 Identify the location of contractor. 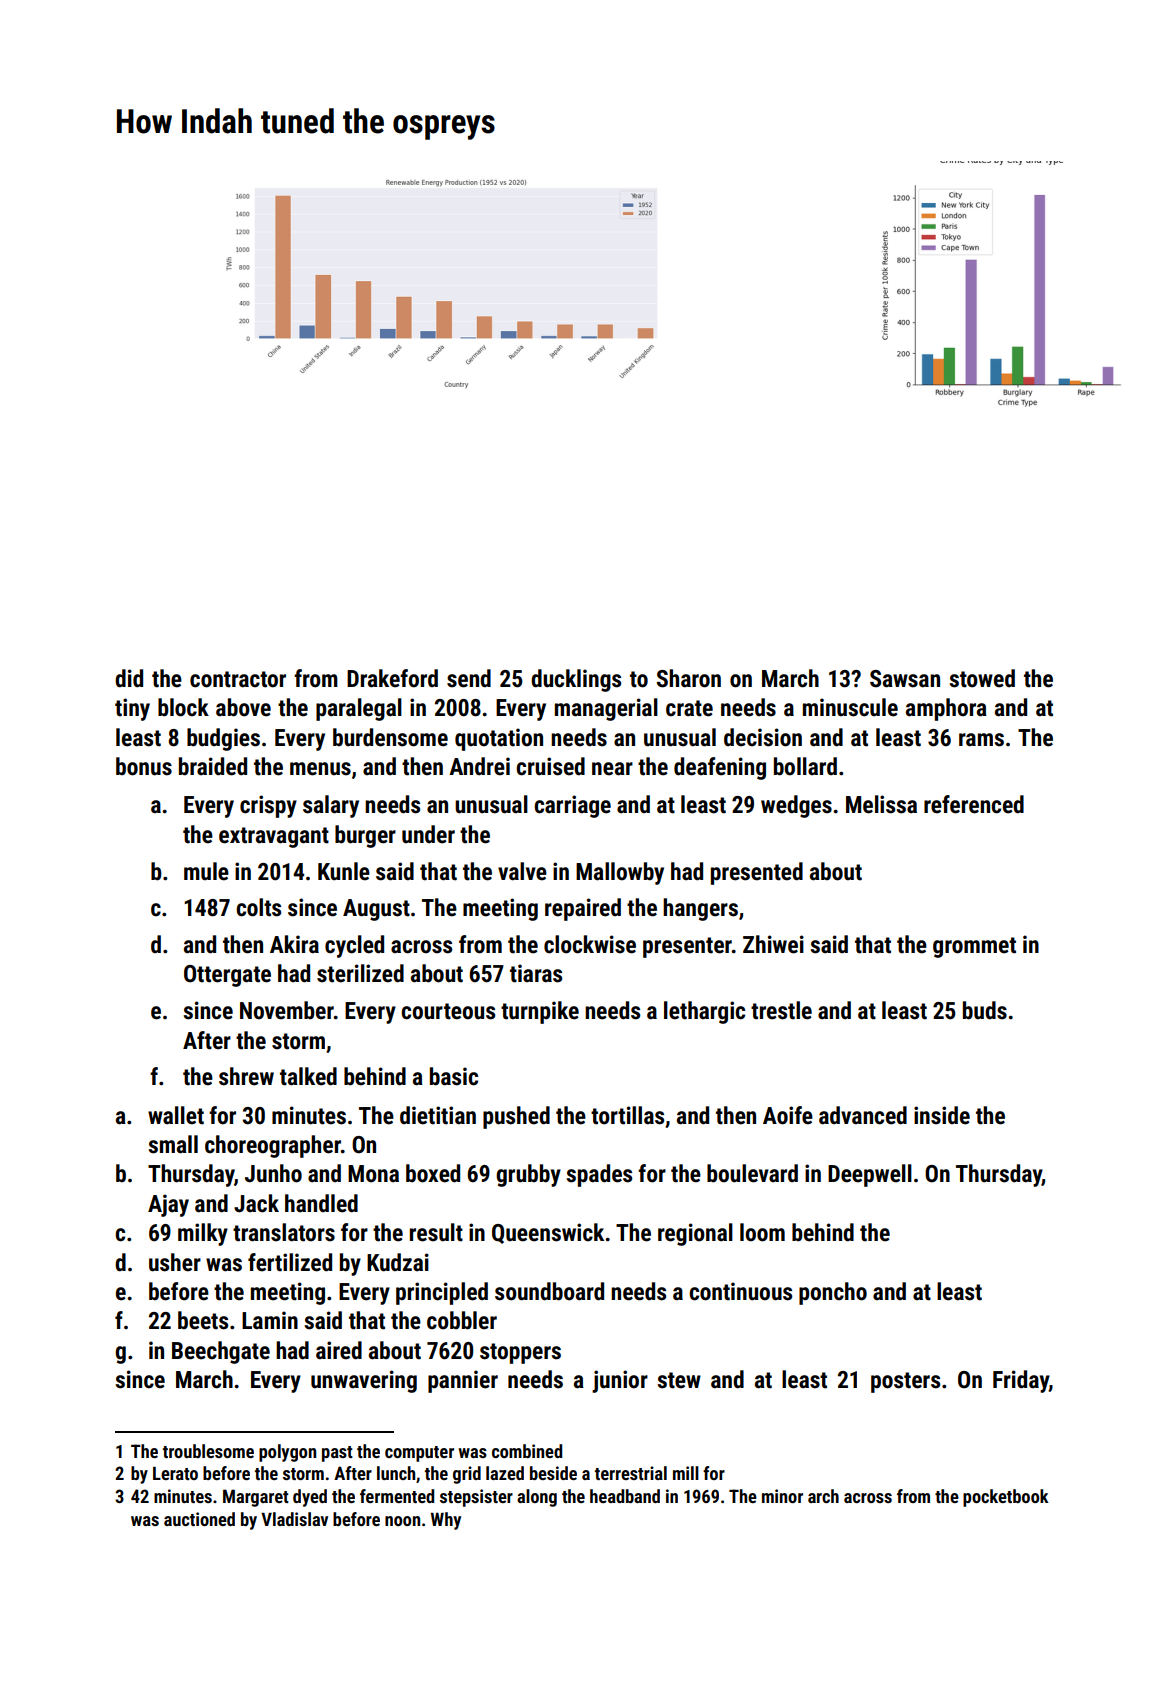
(238, 679).
